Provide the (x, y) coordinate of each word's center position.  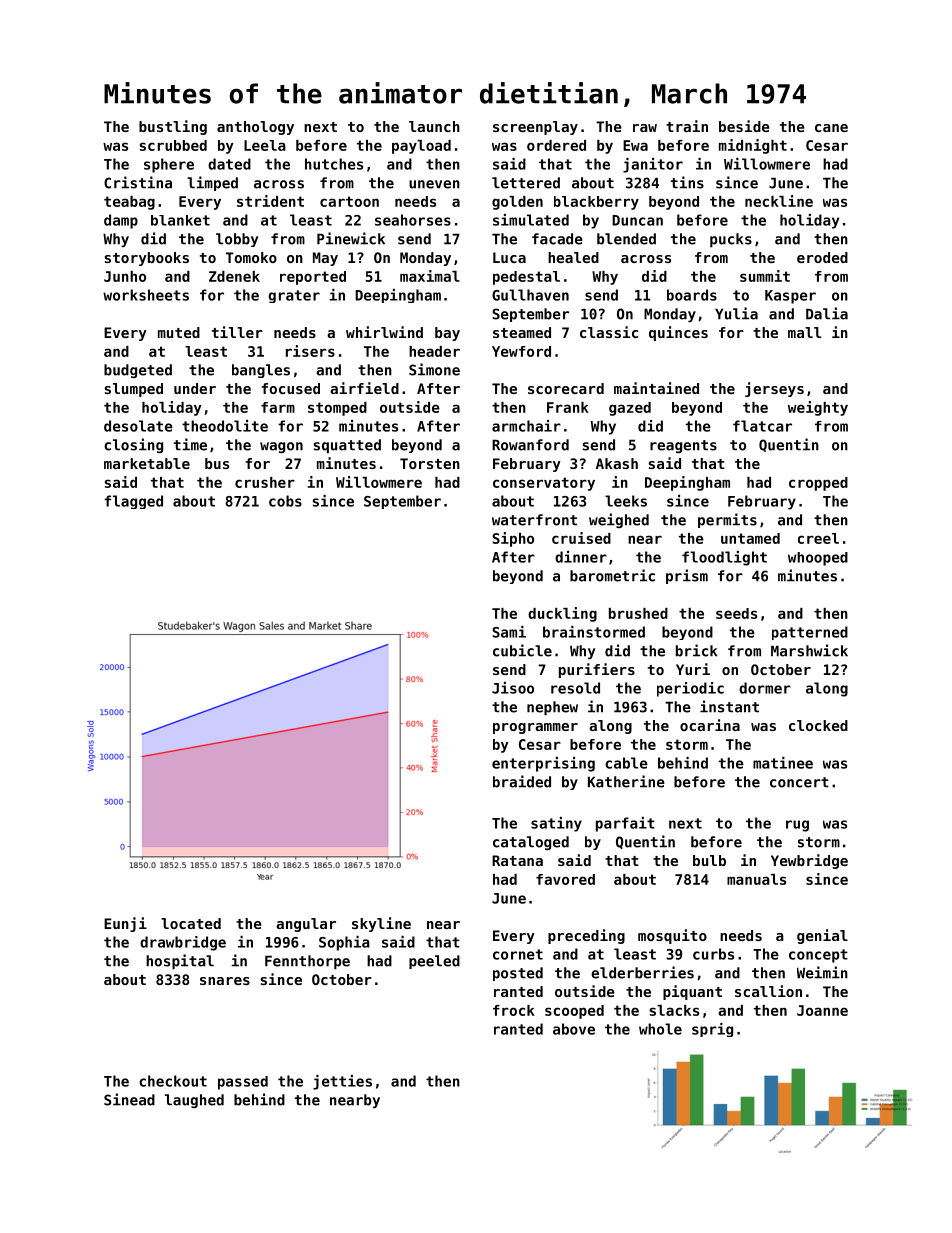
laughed (194, 1101)
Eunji (125, 924)
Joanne (822, 1010)
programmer (535, 728)
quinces (678, 333)
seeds (736, 613)
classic (609, 332)
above (574, 1029)
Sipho (513, 539)
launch (434, 126)
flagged (133, 502)
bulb (709, 860)
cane (831, 128)
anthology (255, 128)
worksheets (146, 295)
